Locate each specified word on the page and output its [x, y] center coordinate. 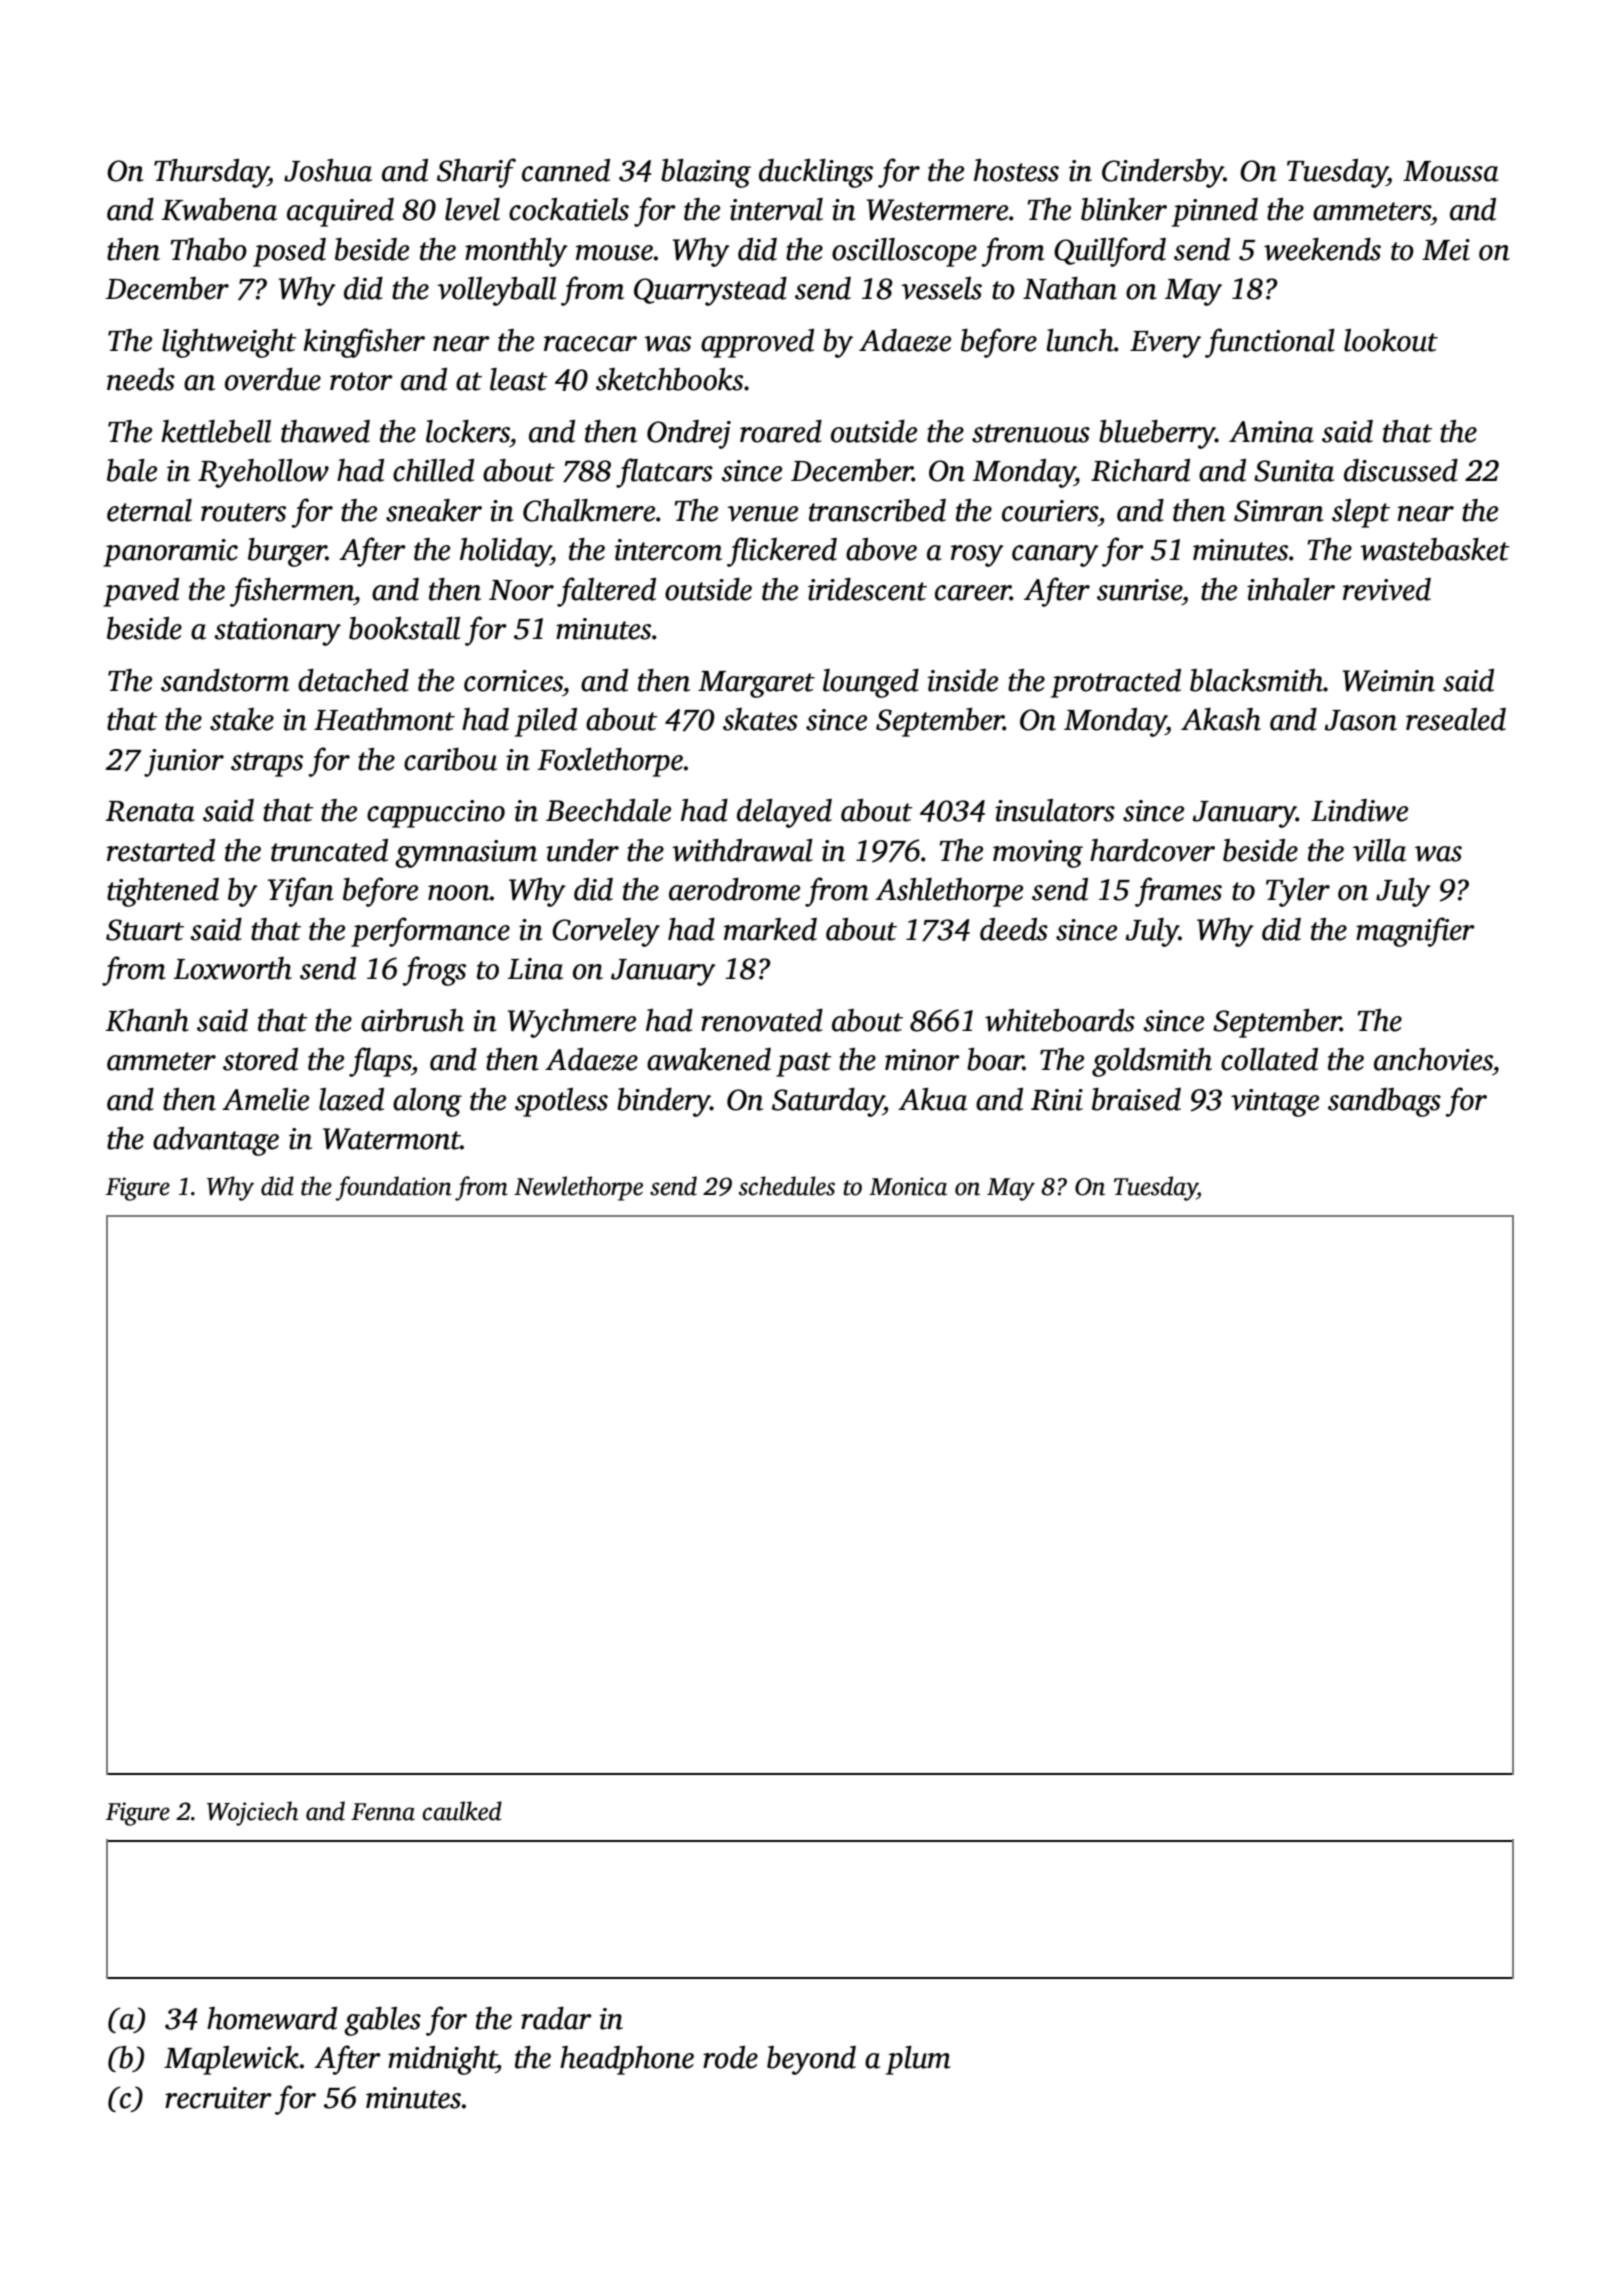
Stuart [145, 930]
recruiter [218, 2098]
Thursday [211, 173]
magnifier [1415, 932]
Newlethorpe [578, 1188]
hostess [1016, 170]
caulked [462, 1811]
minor [922, 1060]
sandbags [1384, 1102]
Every [1165, 344]
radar [556, 2018]
